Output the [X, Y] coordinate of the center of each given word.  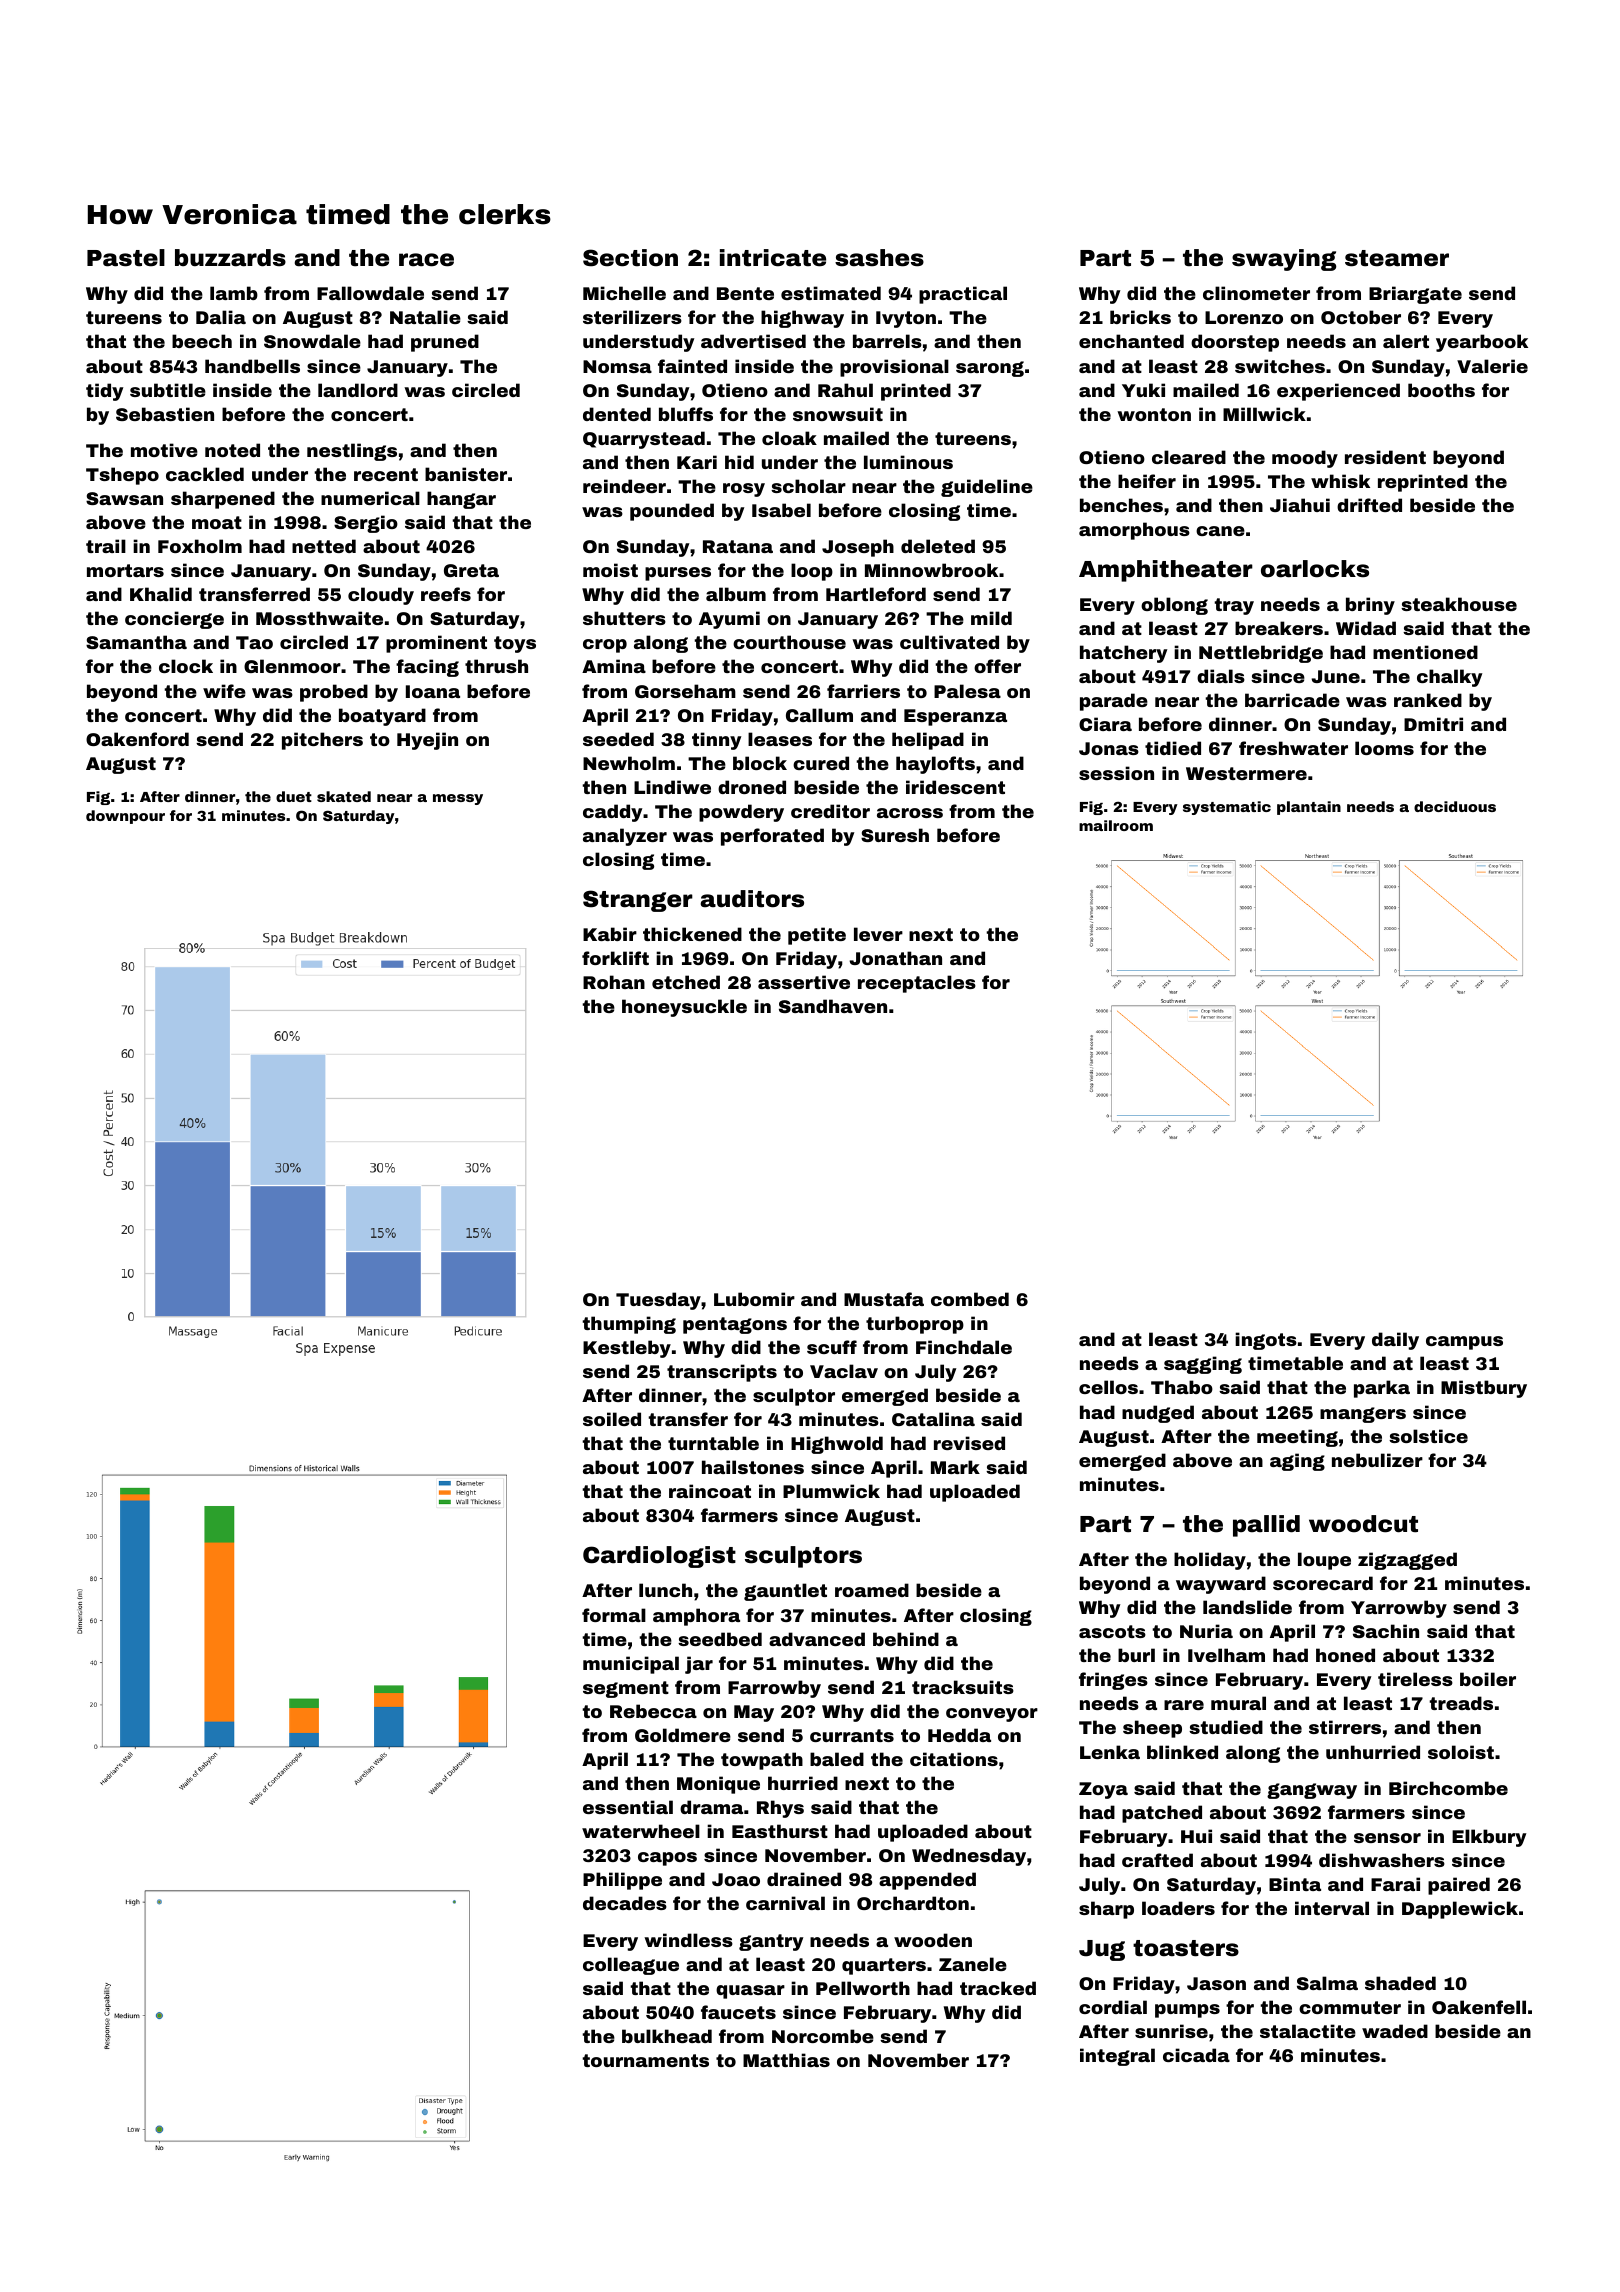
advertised [753, 341]
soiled [612, 1419]
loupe [1324, 1561]
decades [625, 1903]
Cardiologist [659, 1557]
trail [106, 546]
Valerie [1492, 366]
